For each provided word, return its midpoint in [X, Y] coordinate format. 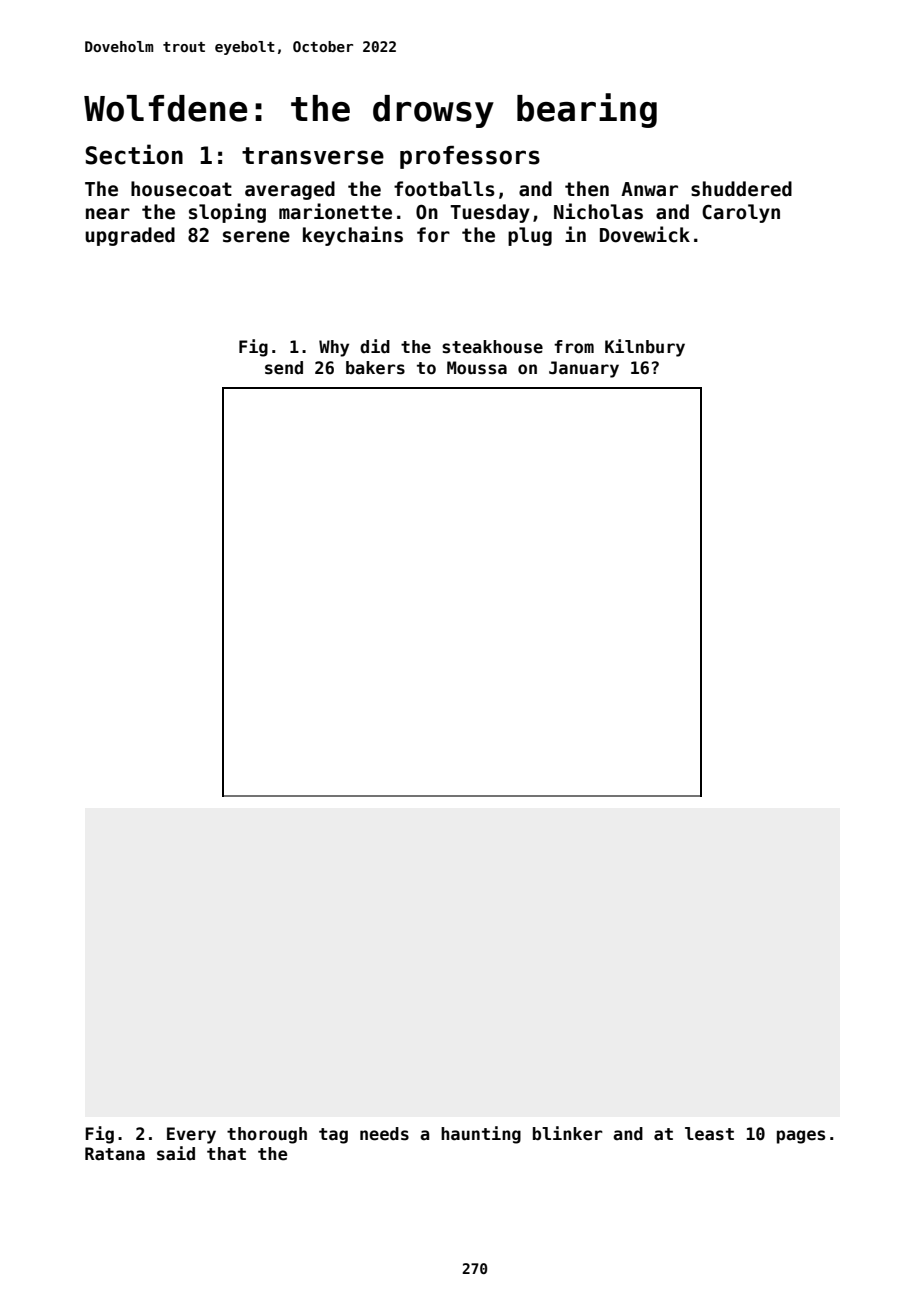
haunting [481, 1135]
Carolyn [741, 213]
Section [134, 154]
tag [333, 1136]
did [375, 346]
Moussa [477, 368]
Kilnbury [645, 348]
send [284, 368]
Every [191, 1135]
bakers [375, 368]
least [709, 1134]
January [584, 369]
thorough [267, 1135]
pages [801, 1137]
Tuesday [490, 213]
